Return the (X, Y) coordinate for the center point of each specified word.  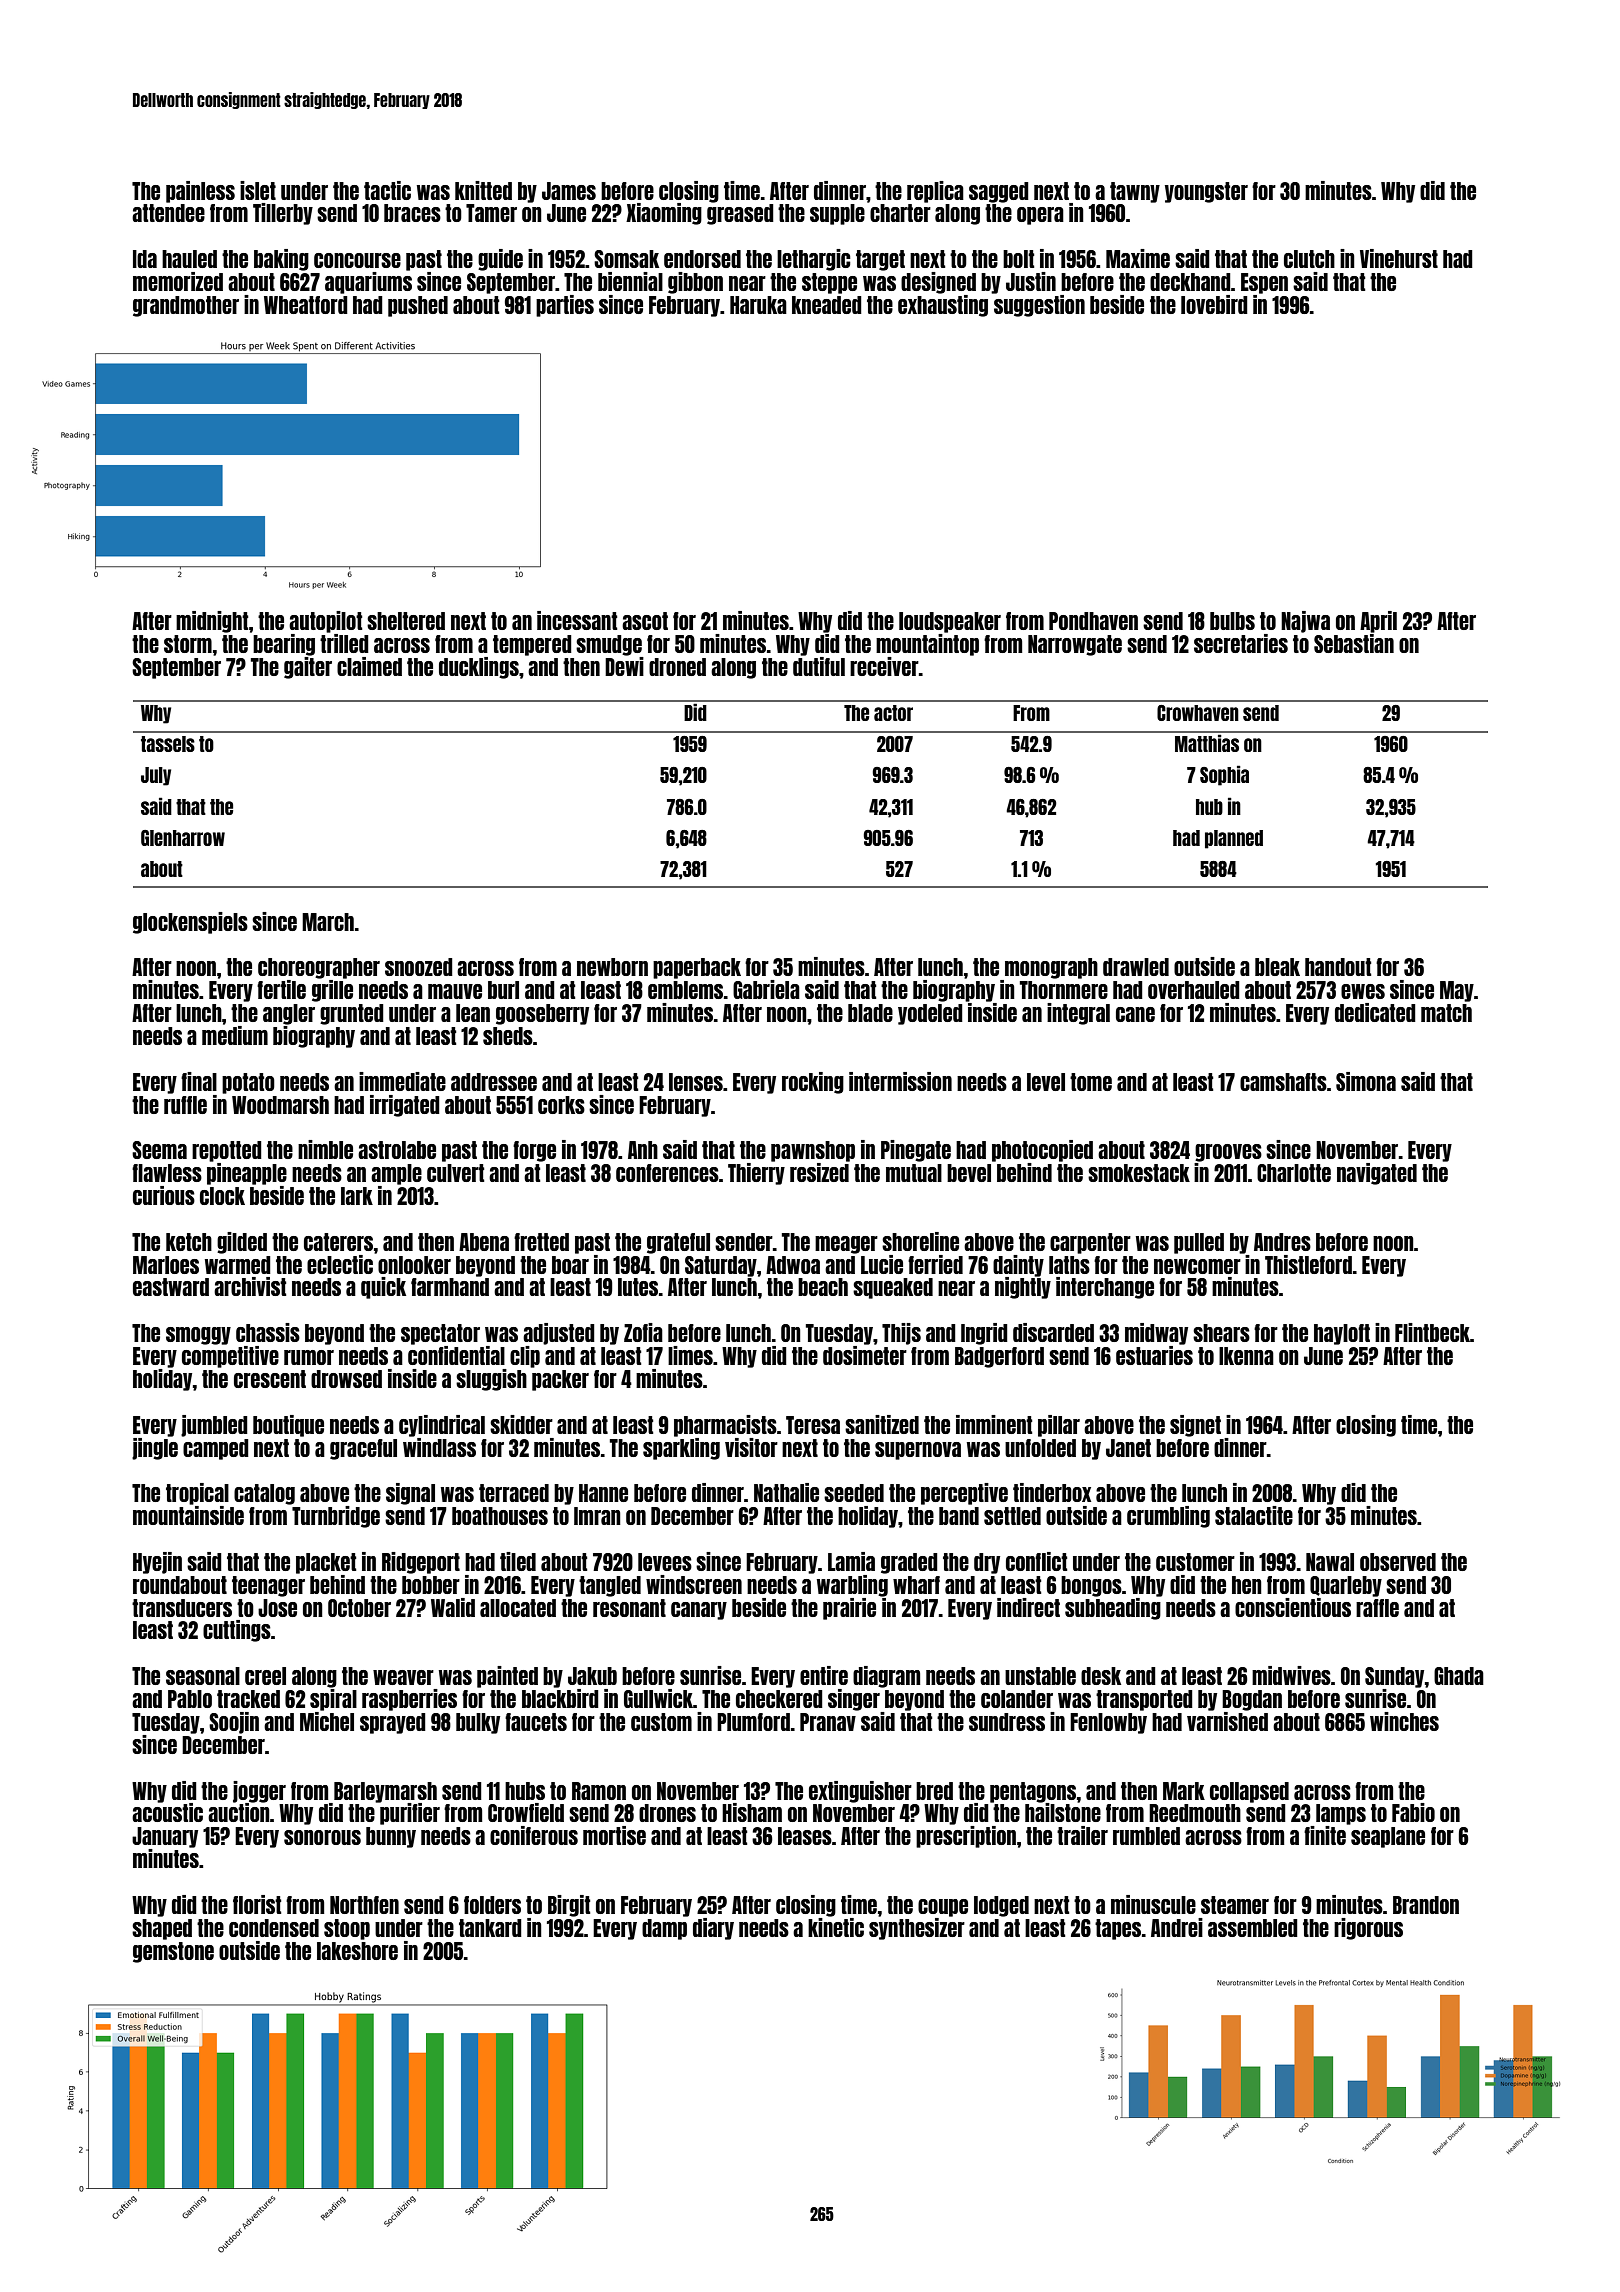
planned (1234, 839)
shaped (162, 1929)
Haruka (758, 305)
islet (258, 190)
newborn (612, 967)
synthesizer (917, 1929)
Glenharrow (183, 838)
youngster (1206, 192)
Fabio (1413, 1812)
